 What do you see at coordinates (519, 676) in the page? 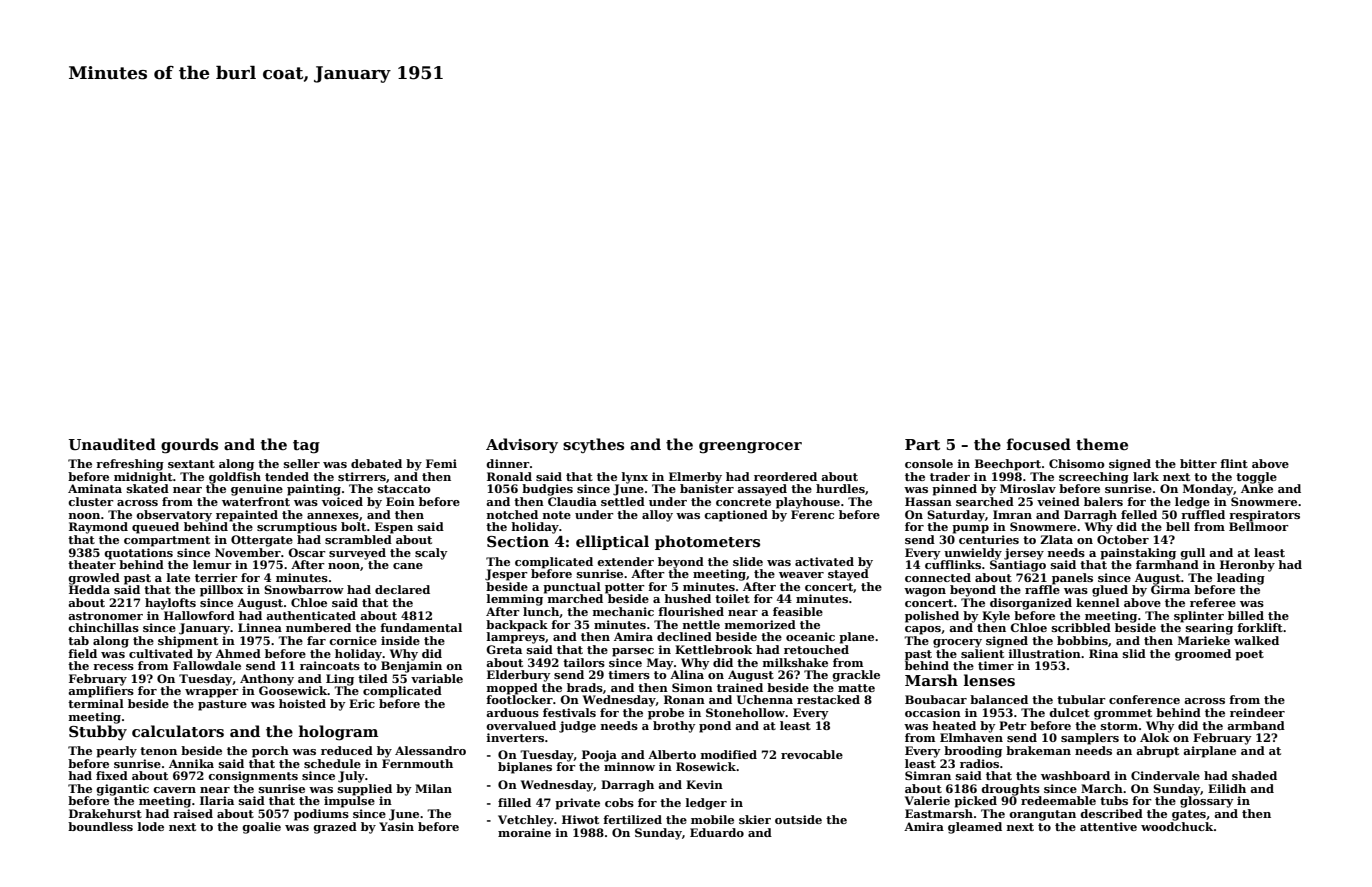
I see `Elderbury` at bounding box center [519, 676].
